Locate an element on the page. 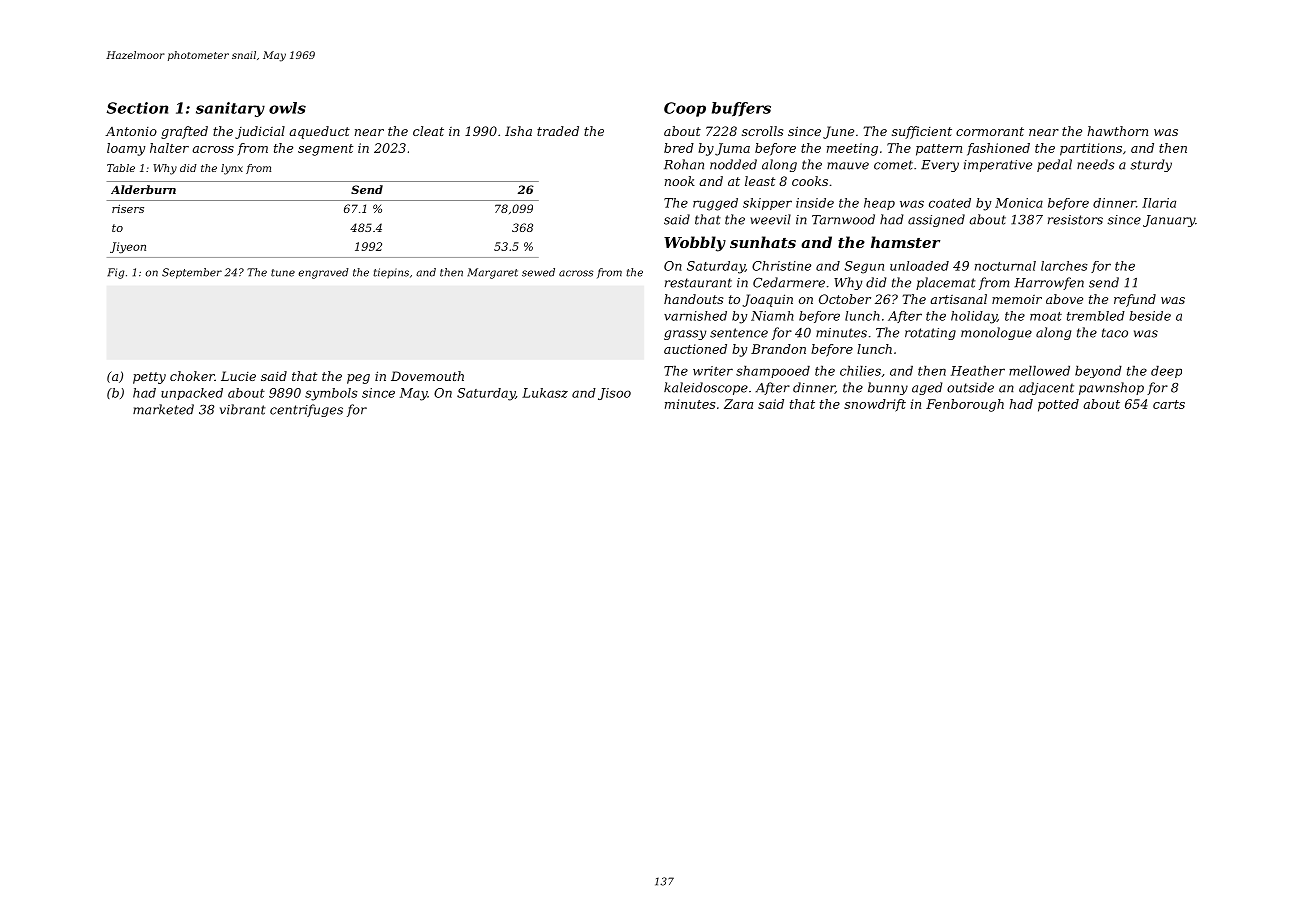 This document has width=1308, height=924. Section is located at coordinates (137, 108).
